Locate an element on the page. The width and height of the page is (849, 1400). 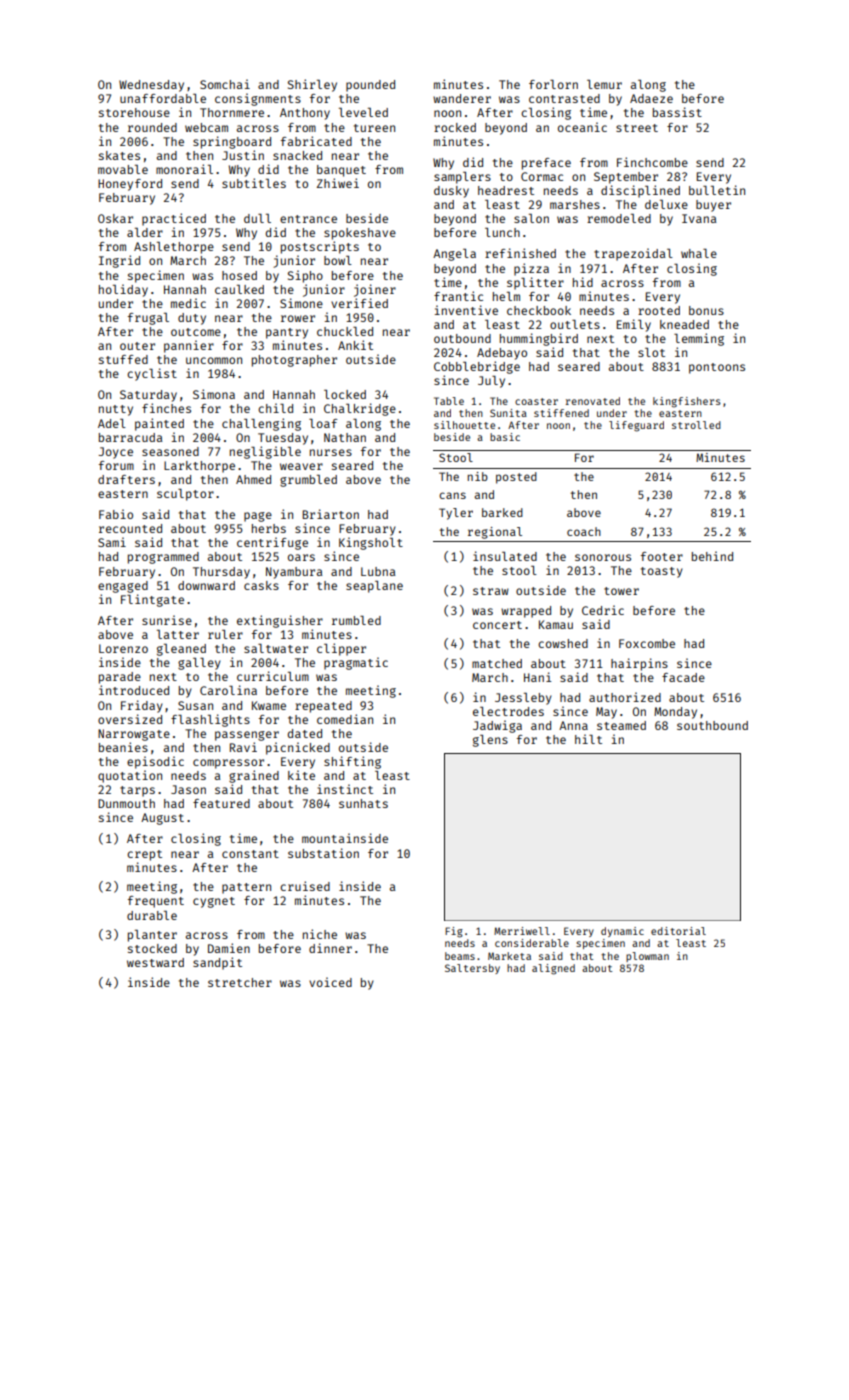
casks is located at coordinates (261, 585).
